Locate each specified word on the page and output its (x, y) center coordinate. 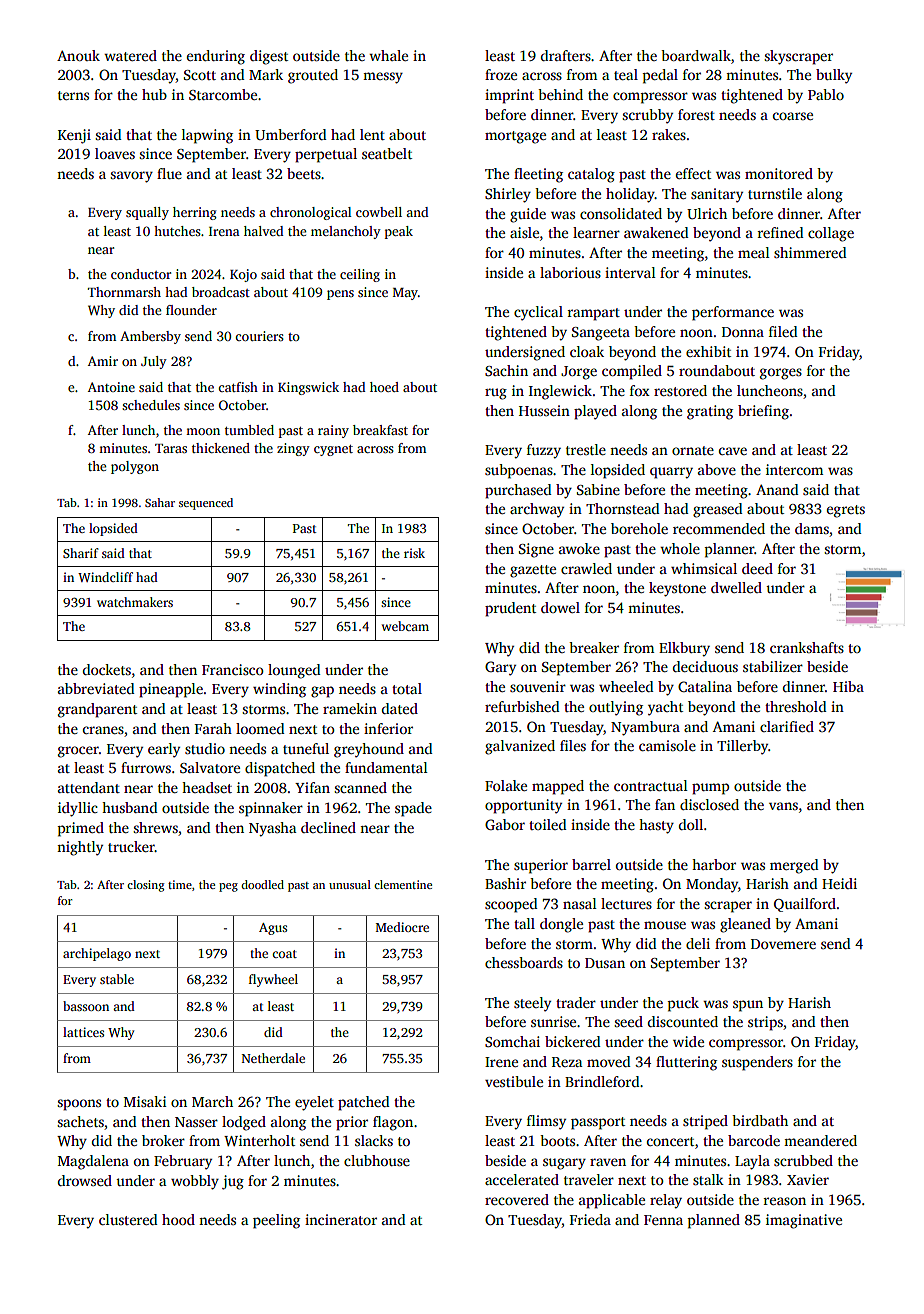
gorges (781, 374)
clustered (128, 1219)
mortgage (515, 137)
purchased (518, 491)
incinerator (341, 1219)
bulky (834, 76)
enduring (216, 57)
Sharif (81, 553)
